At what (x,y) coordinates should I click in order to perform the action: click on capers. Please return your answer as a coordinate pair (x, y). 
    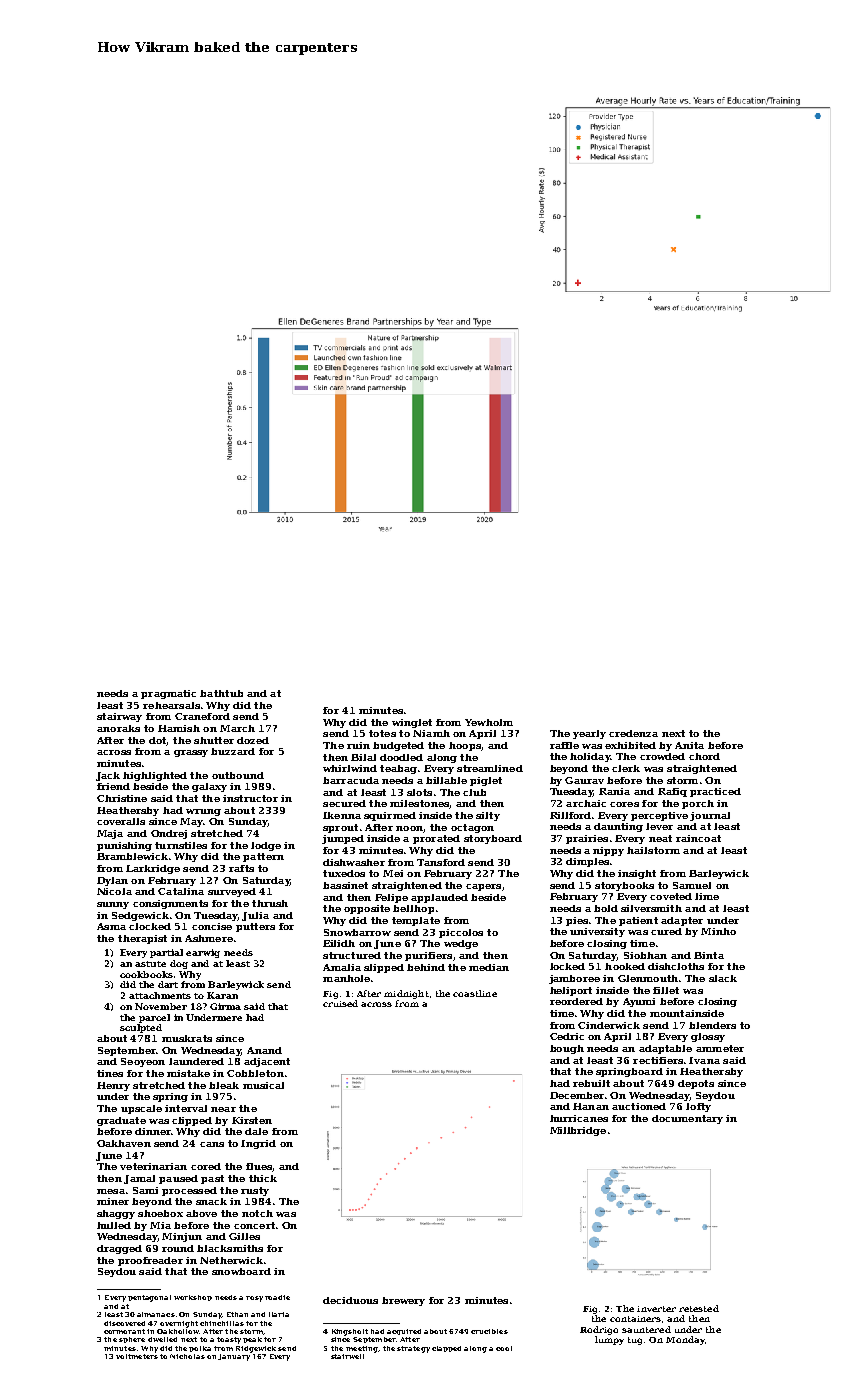
    Looking at the image, I should click on (483, 887).
